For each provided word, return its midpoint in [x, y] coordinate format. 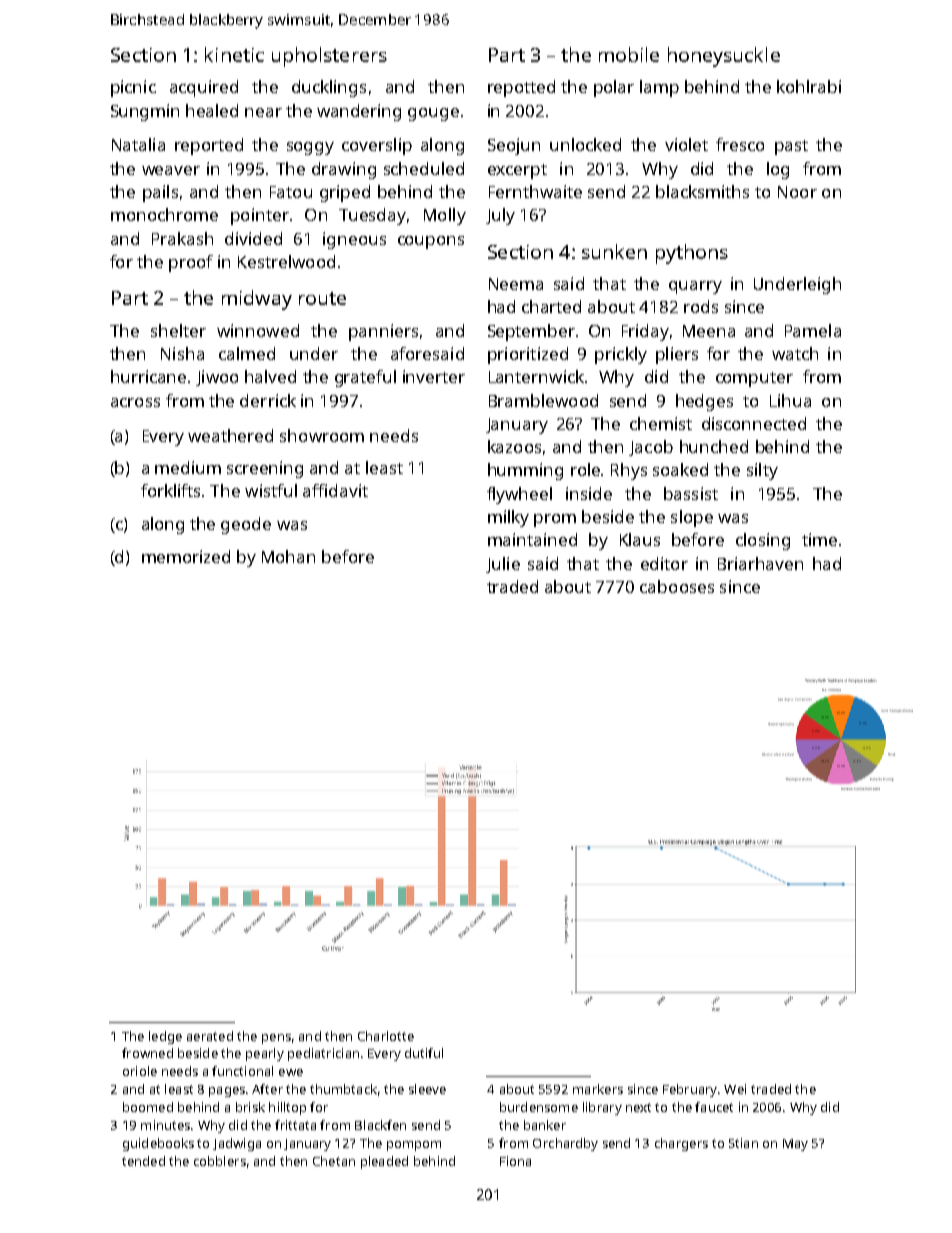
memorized [186, 556]
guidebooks [158, 1144]
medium [188, 467]
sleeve [427, 1089]
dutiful [424, 1053]
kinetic [234, 54]
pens [276, 1039]
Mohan [288, 556]
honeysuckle [724, 57]
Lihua [790, 400]
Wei [735, 1089]
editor [664, 563]
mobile [629, 54]
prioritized [528, 355]
